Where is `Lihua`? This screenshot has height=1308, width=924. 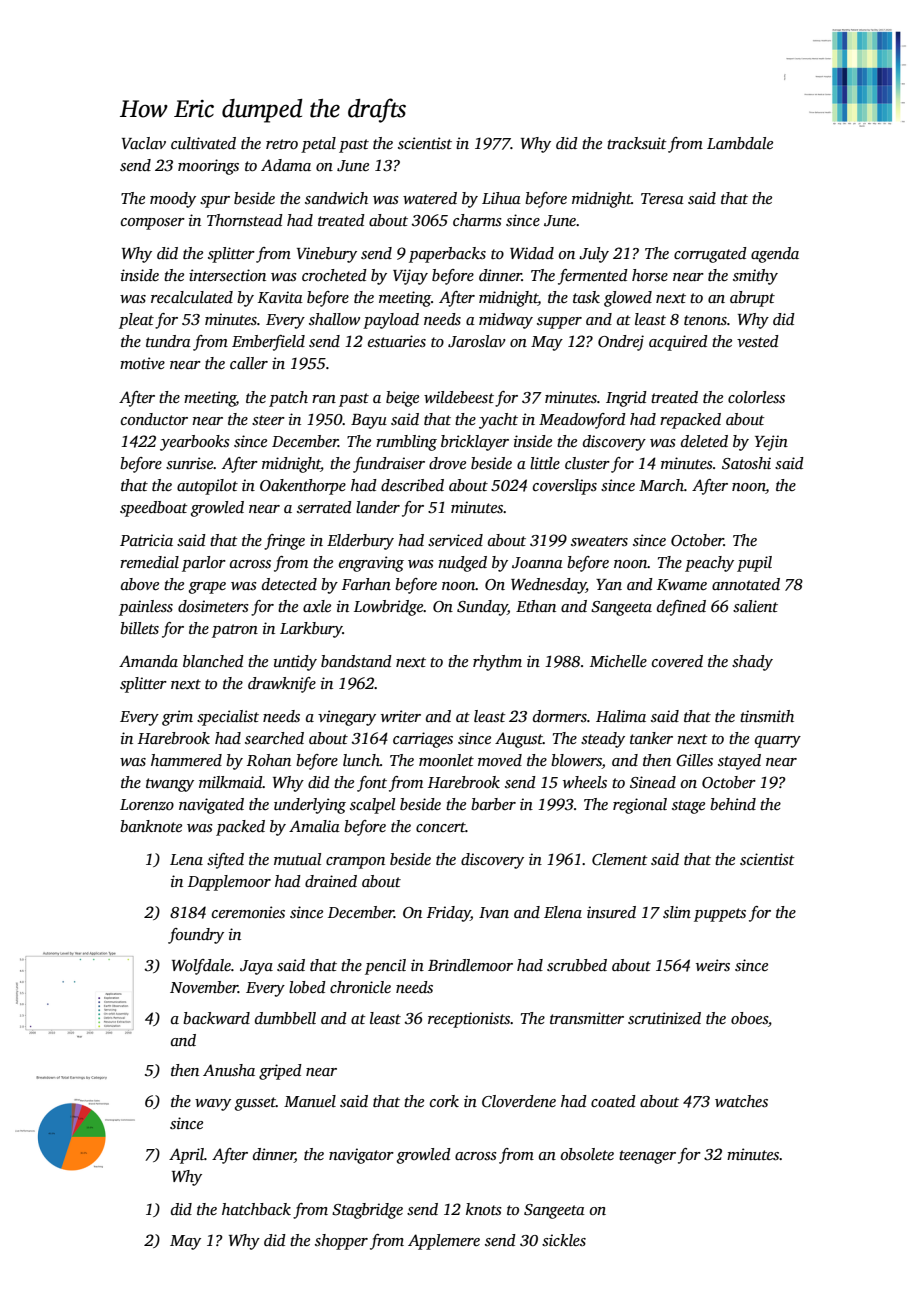 Lihua is located at coordinates (501, 198).
